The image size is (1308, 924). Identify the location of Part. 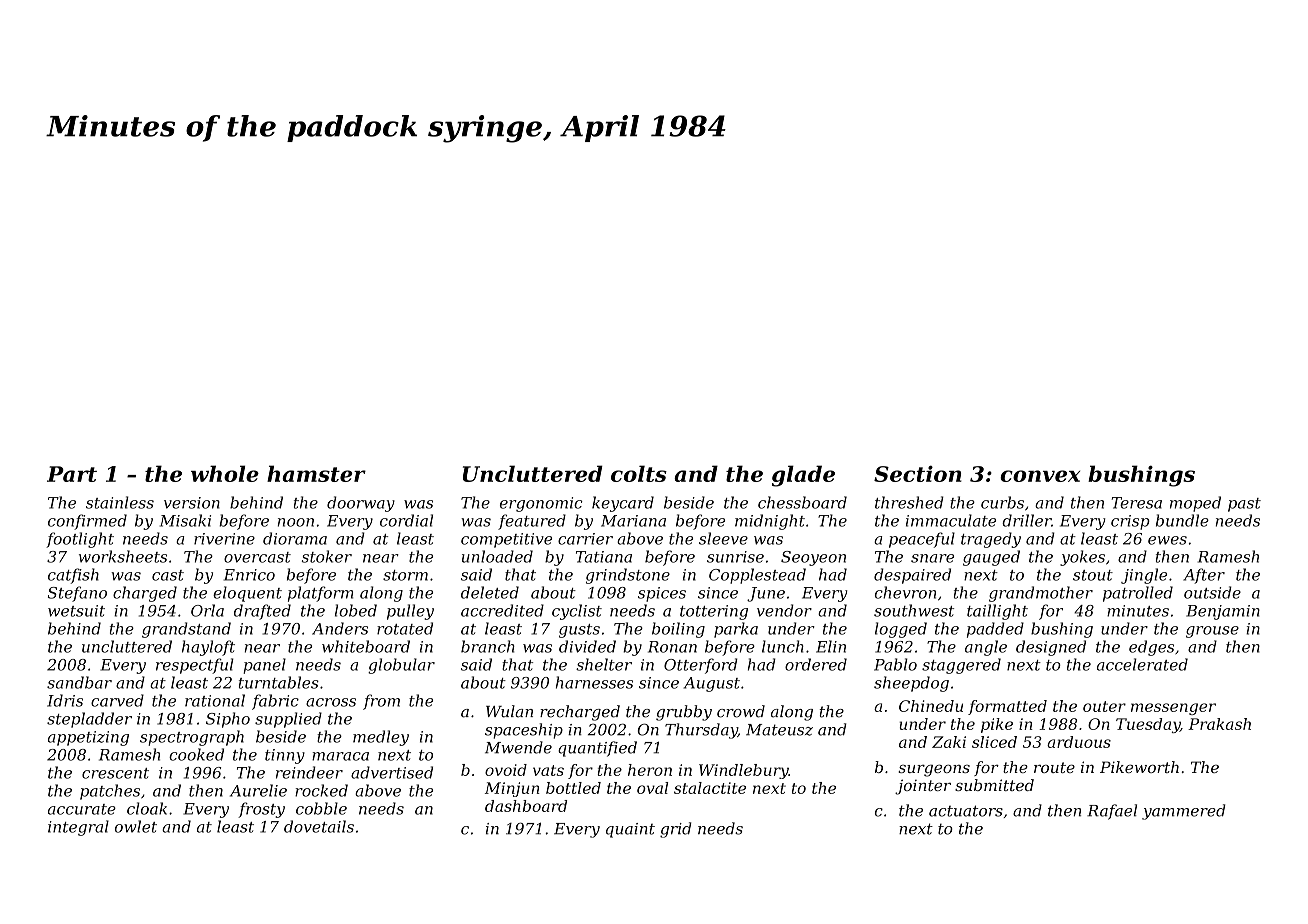
(72, 474).
